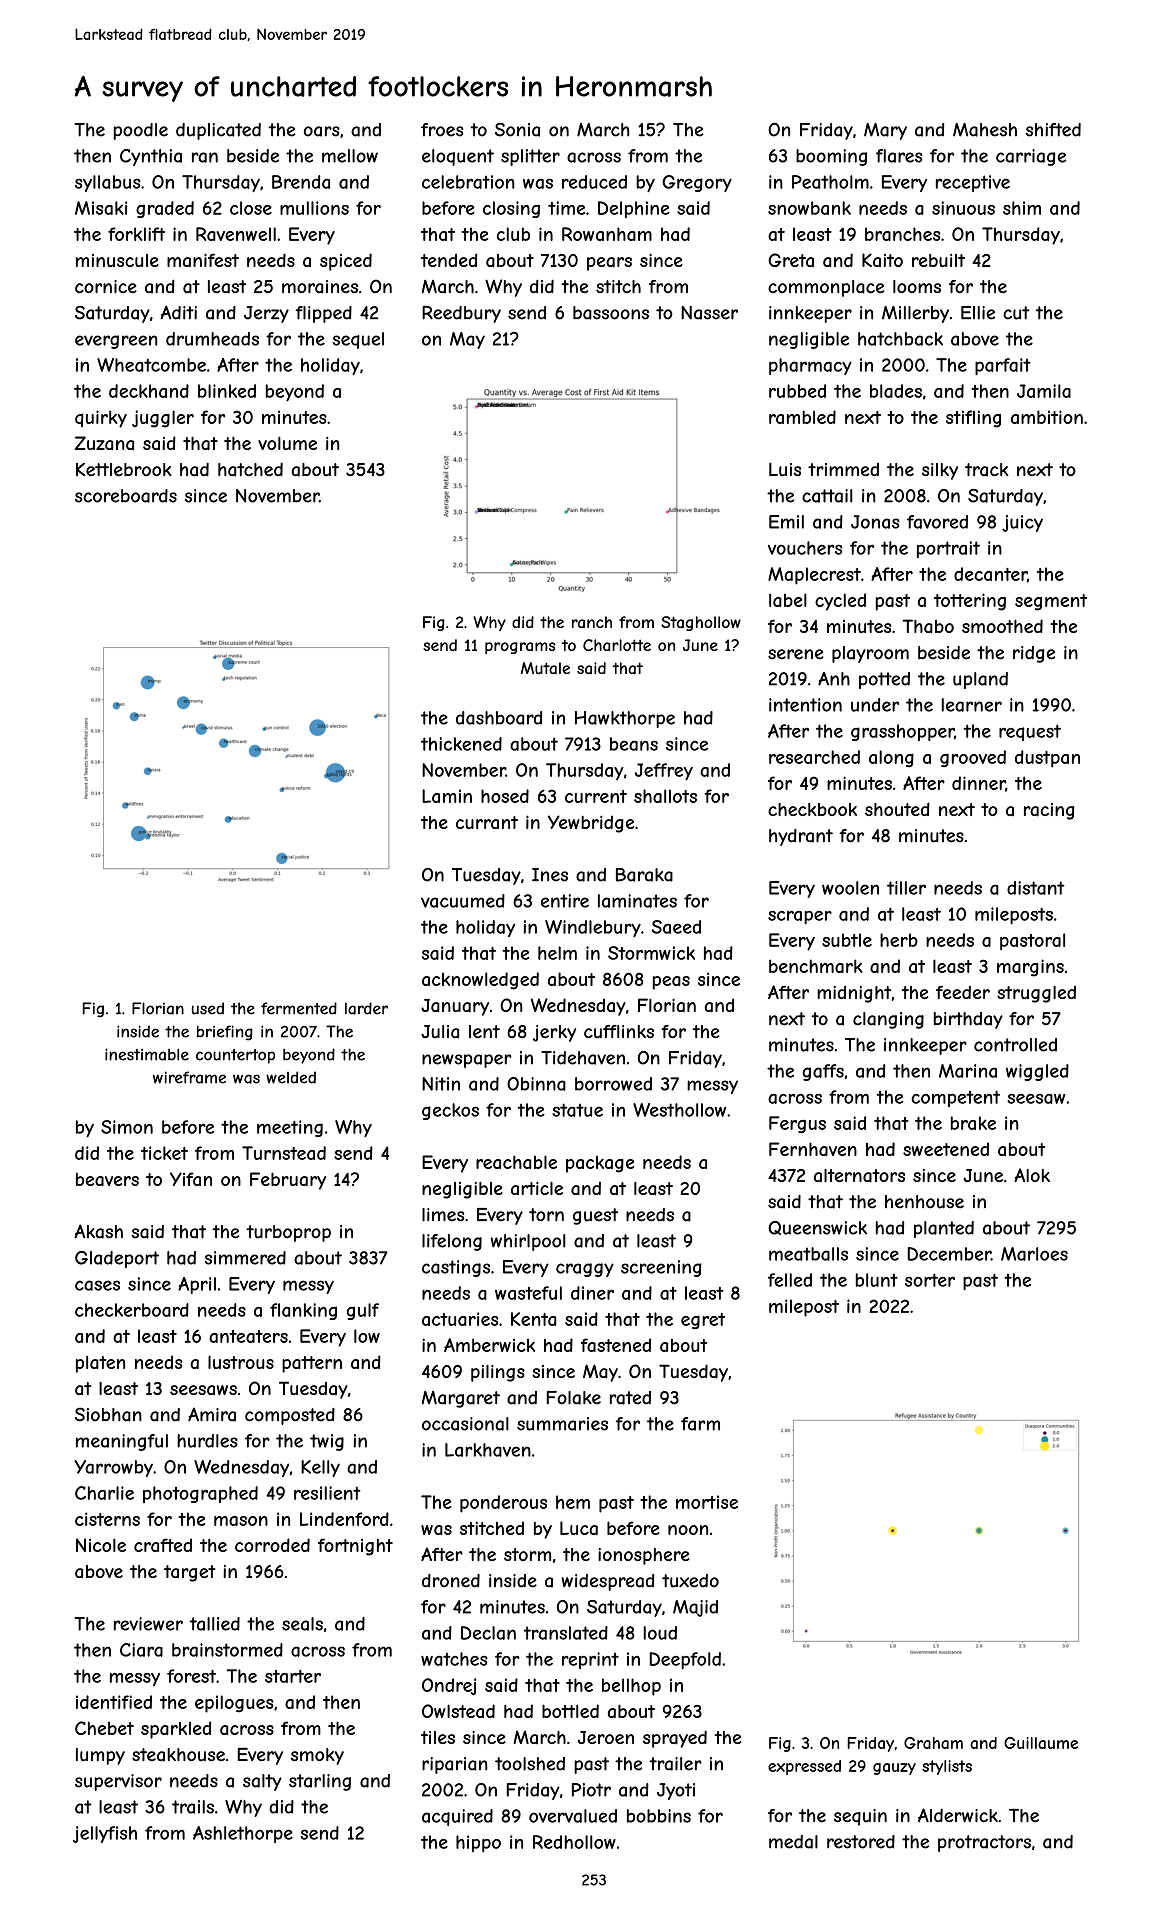 The width and height of the image is (1163, 1916). Describe the element at coordinates (323, 314) in the image. I see `flipped` at that location.
